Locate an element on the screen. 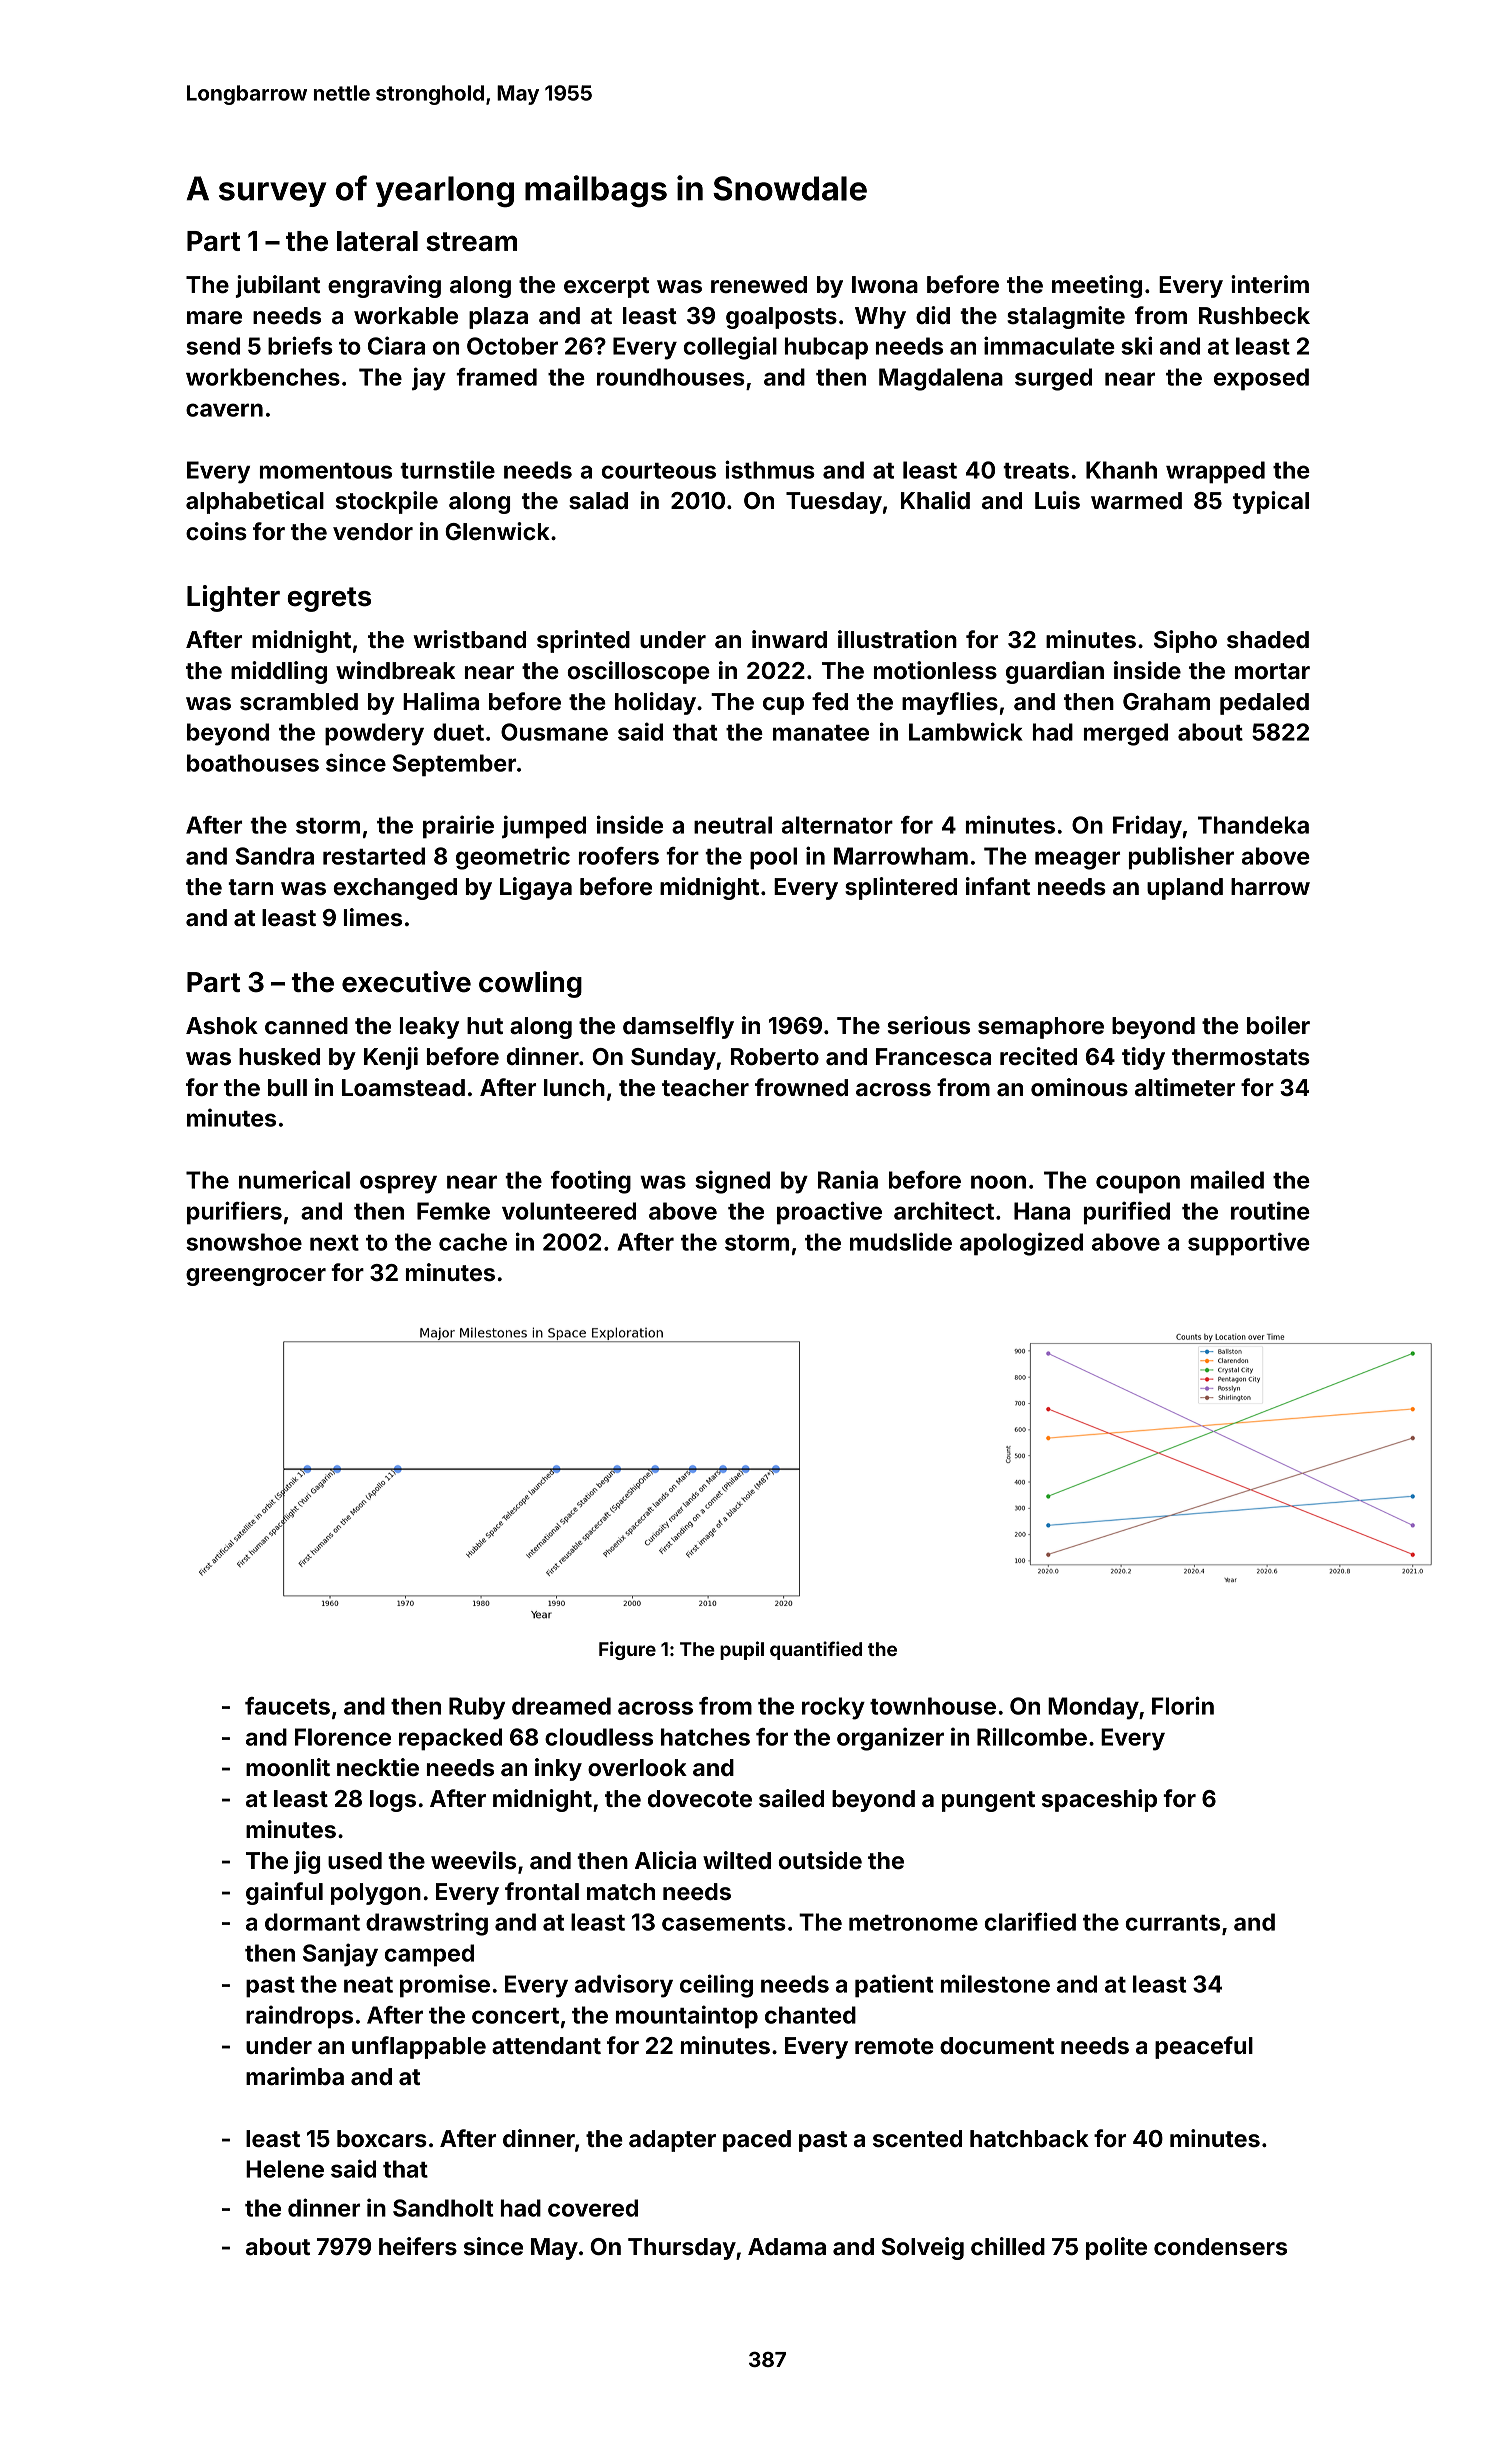 Image resolution: width=1496 pixels, height=2464 pixels. pool is located at coordinates (773, 858).
